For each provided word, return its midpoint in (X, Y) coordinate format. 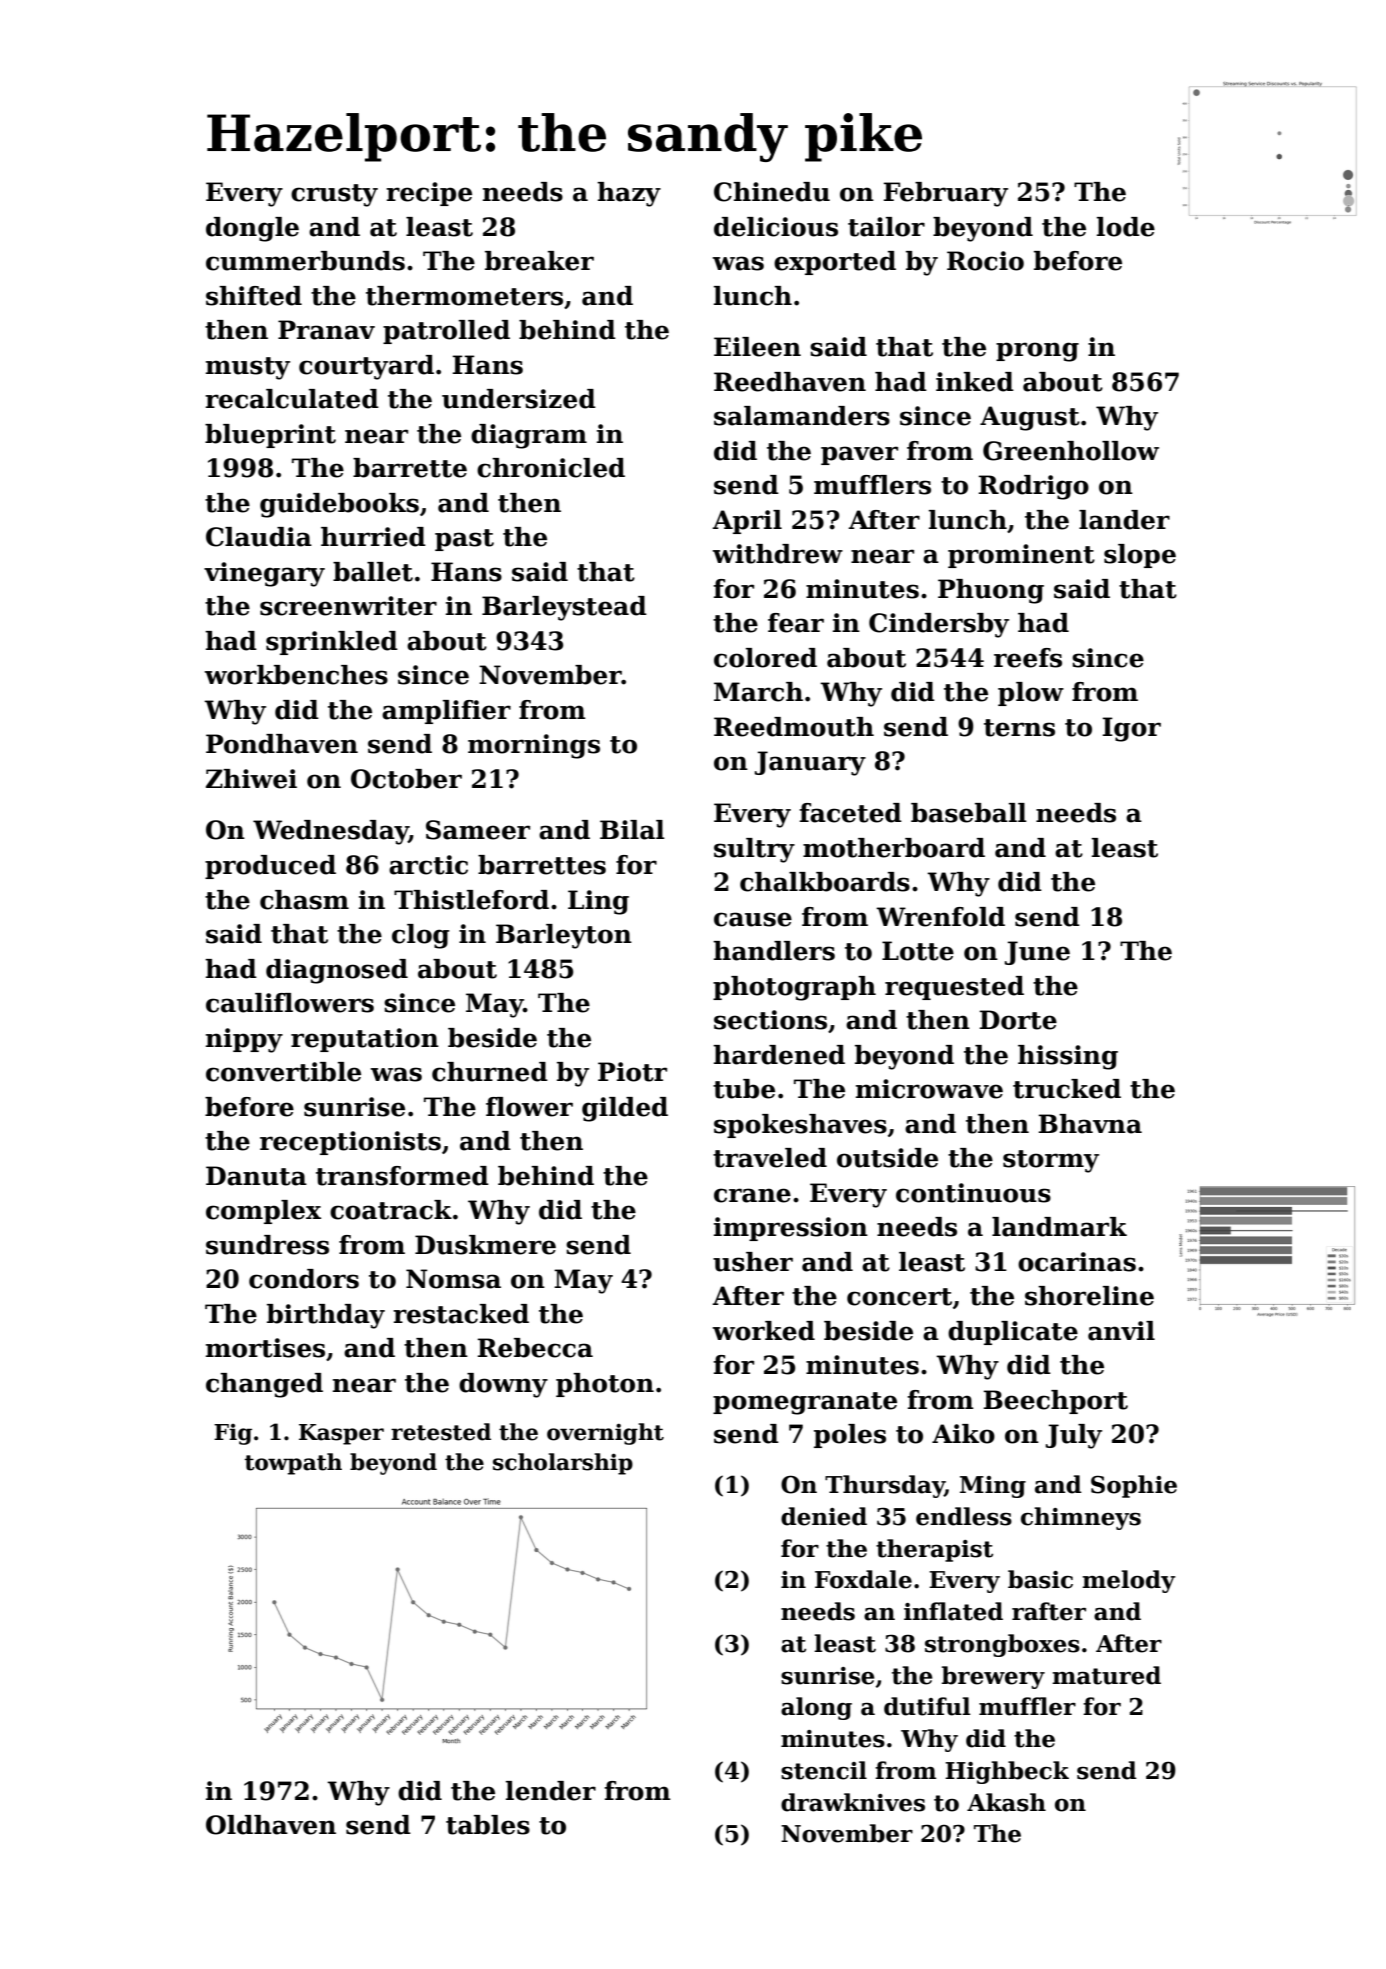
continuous (973, 1193)
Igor (1131, 729)
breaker (539, 261)
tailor (886, 227)
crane (752, 1195)
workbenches (296, 675)
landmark (1059, 1227)
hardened (779, 1055)
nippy (244, 1040)
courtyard (366, 367)
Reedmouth (794, 727)
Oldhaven (271, 1825)
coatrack (391, 1210)
